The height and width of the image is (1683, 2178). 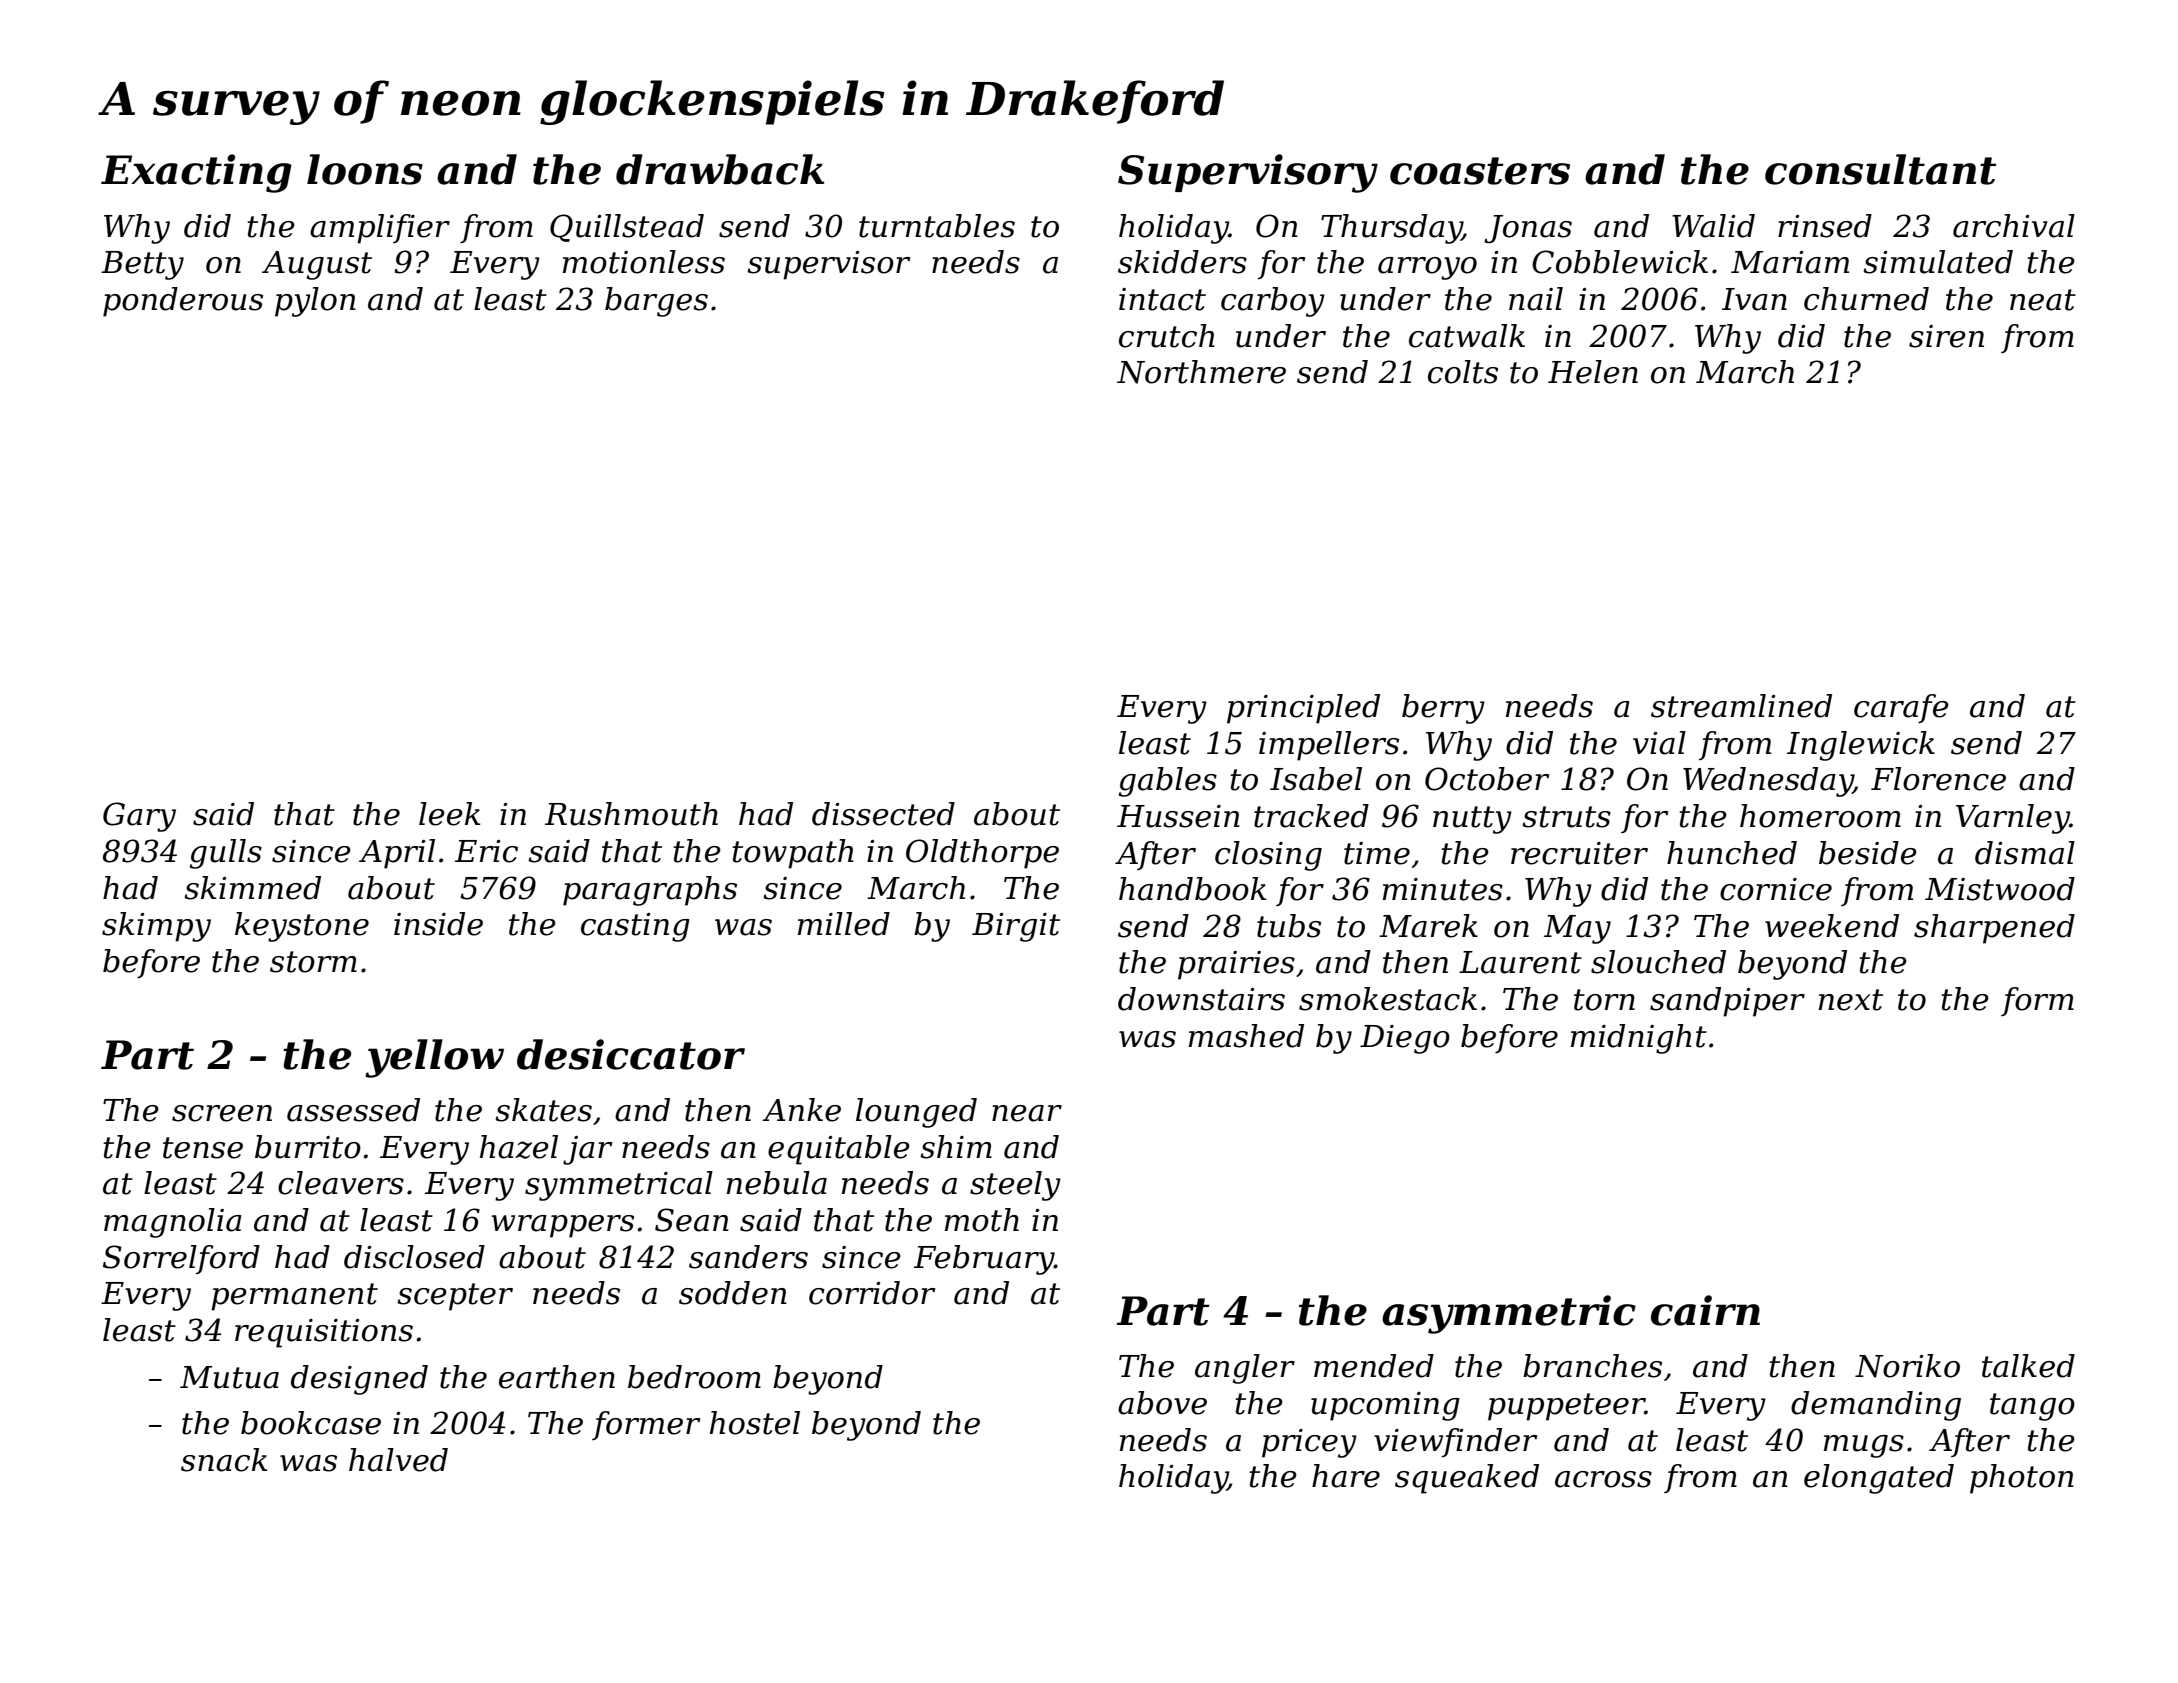 What do you see at coordinates (720, 169) in the image?
I see `drawback` at bounding box center [720, 169].
